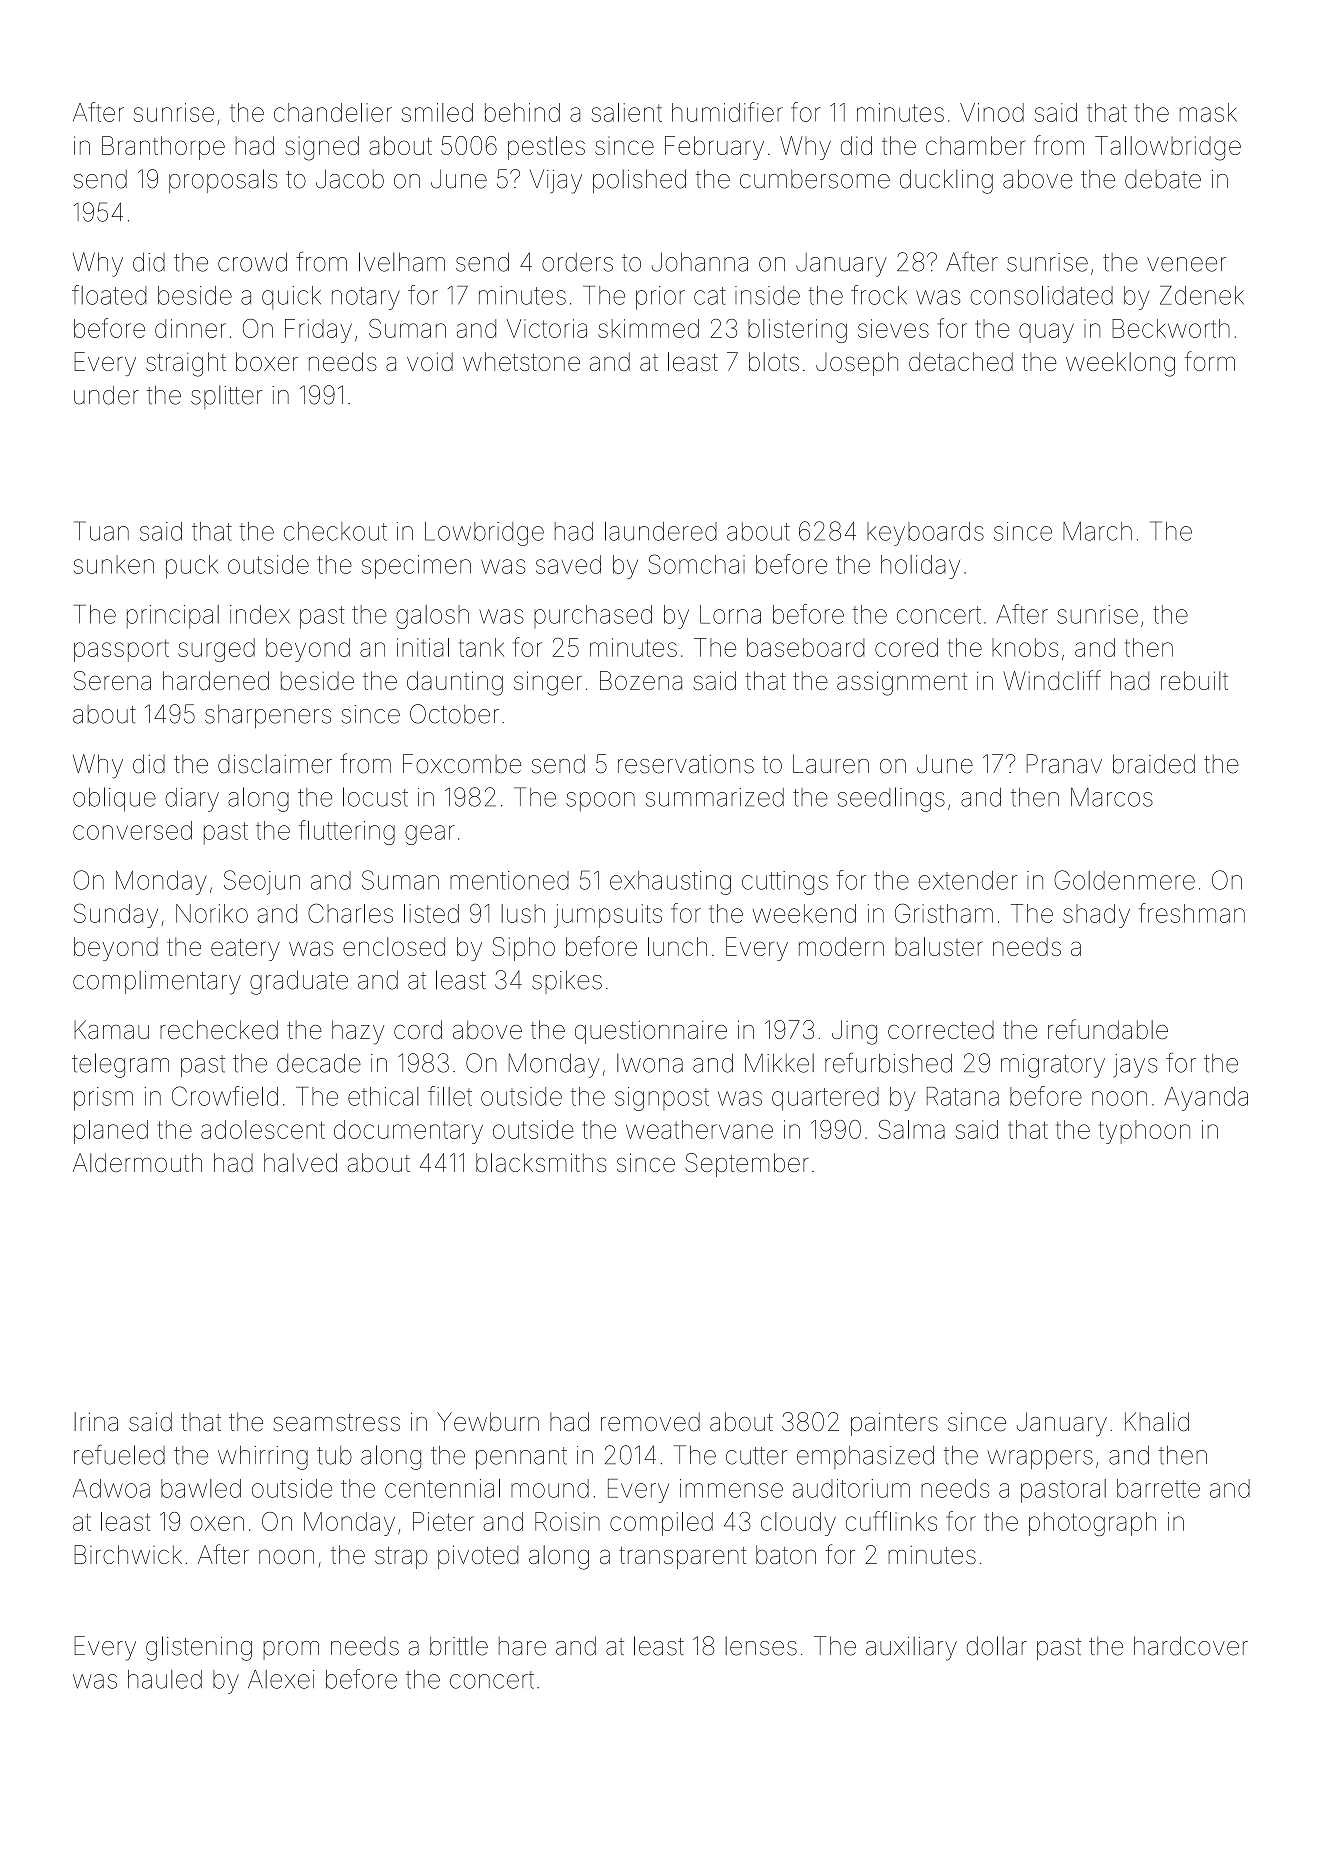 This page has width=1324, height=1872. I want to click on oblique, so click(114, 799).
